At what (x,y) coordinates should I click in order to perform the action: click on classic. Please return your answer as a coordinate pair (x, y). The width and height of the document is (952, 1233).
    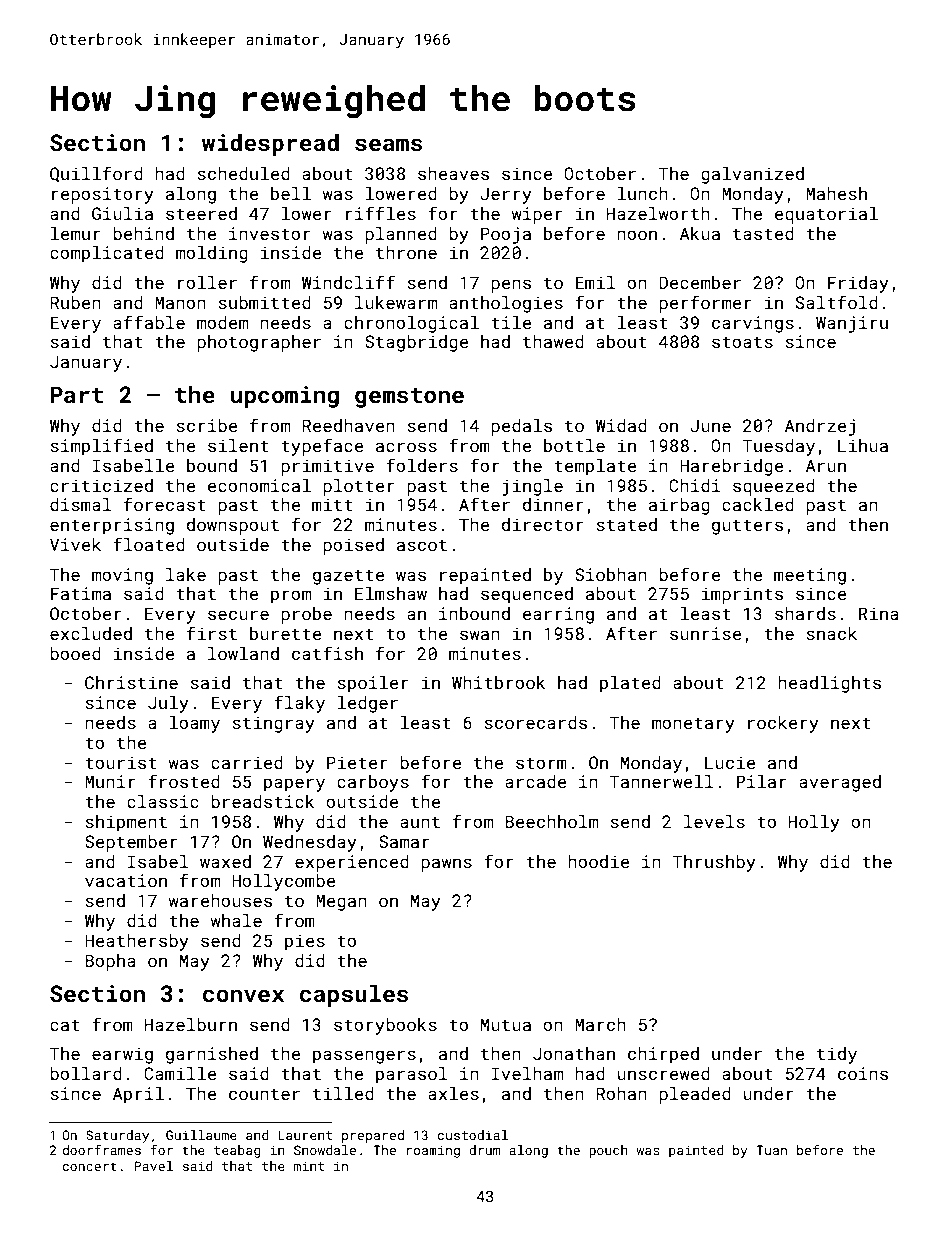
    Looking at the image, I should click on (163, 801).
